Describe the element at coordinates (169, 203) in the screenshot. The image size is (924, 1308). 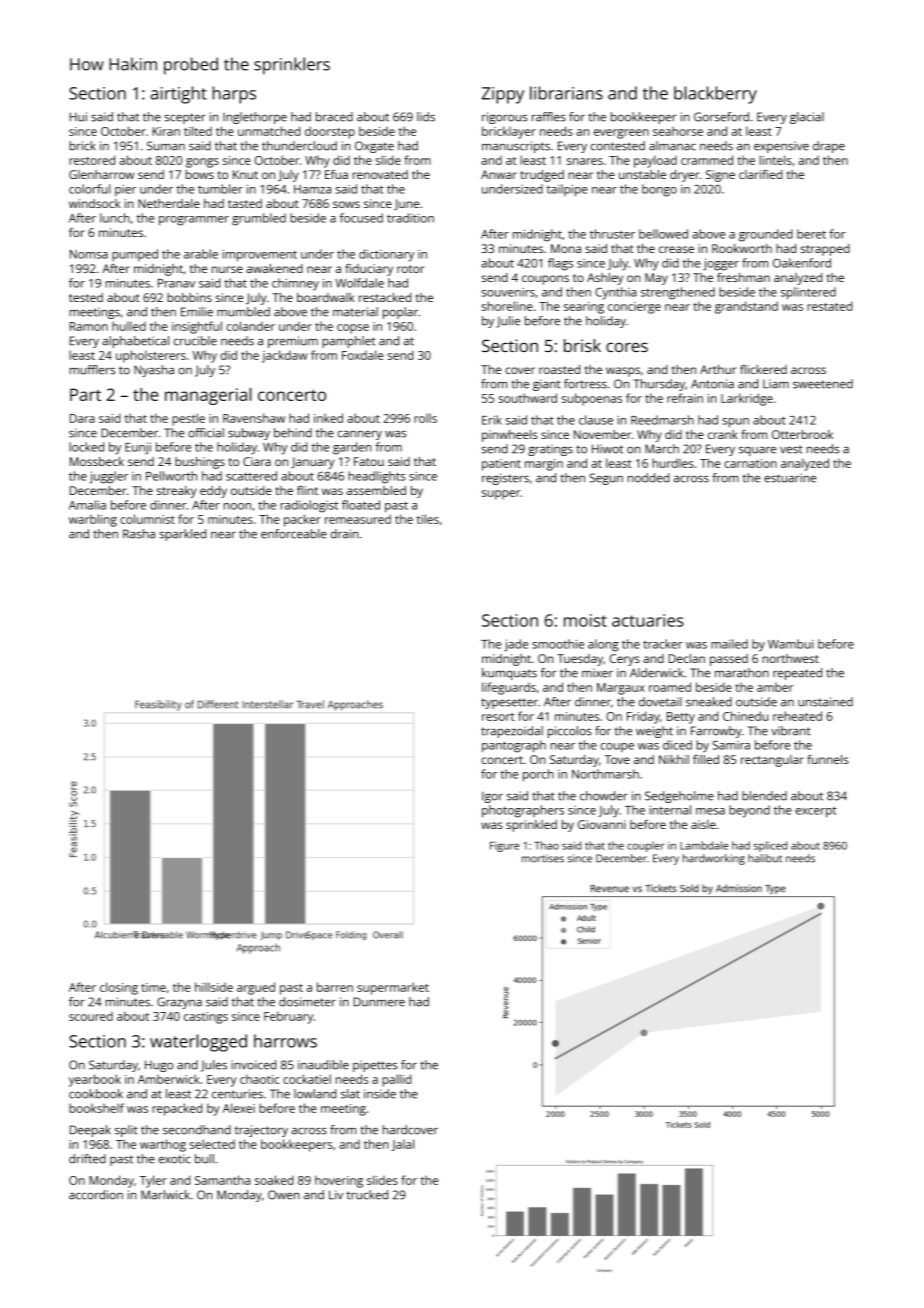
I see `Netherdale` at that location.
